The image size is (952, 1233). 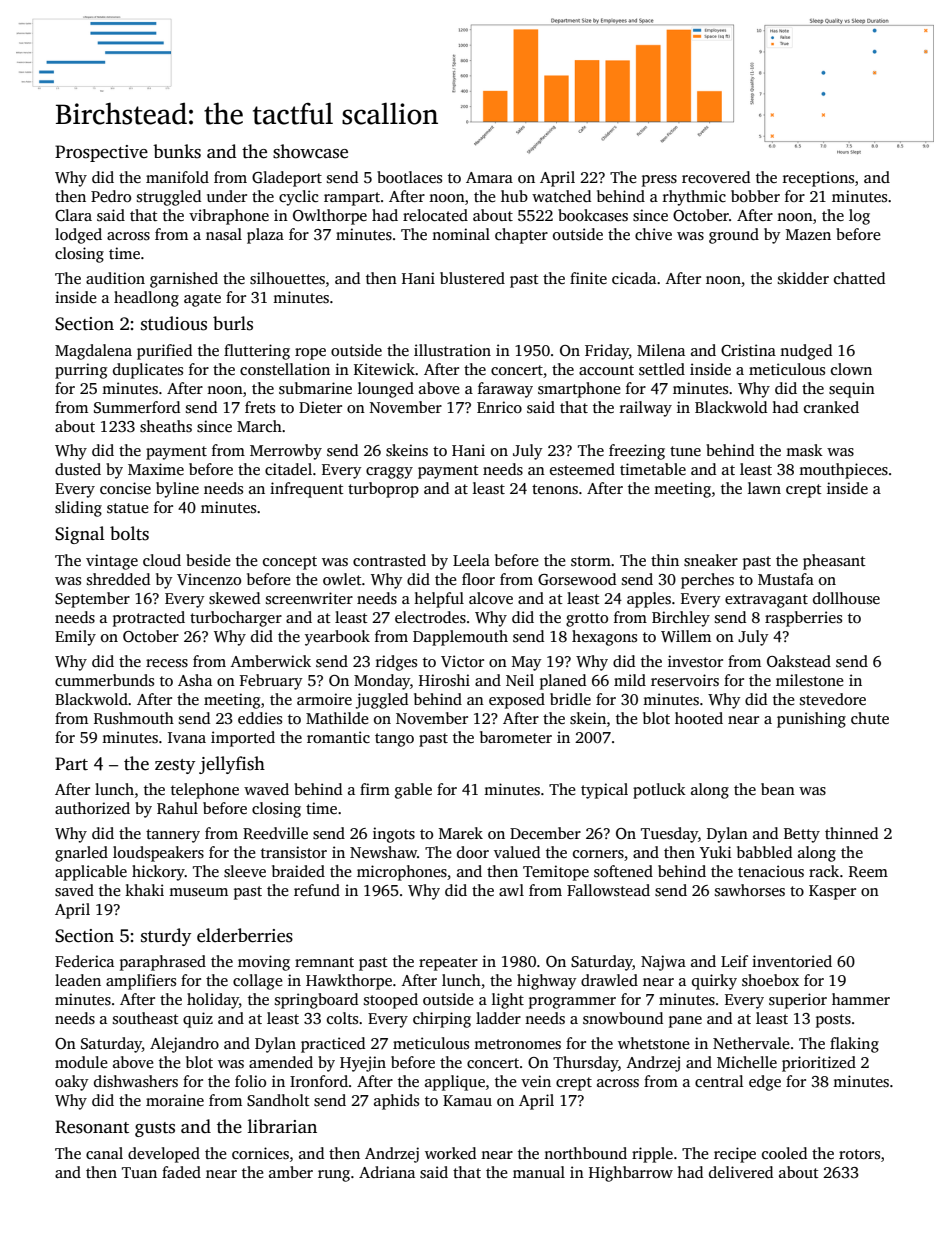 I want to click on bunks, so click(x=177, y=151).
